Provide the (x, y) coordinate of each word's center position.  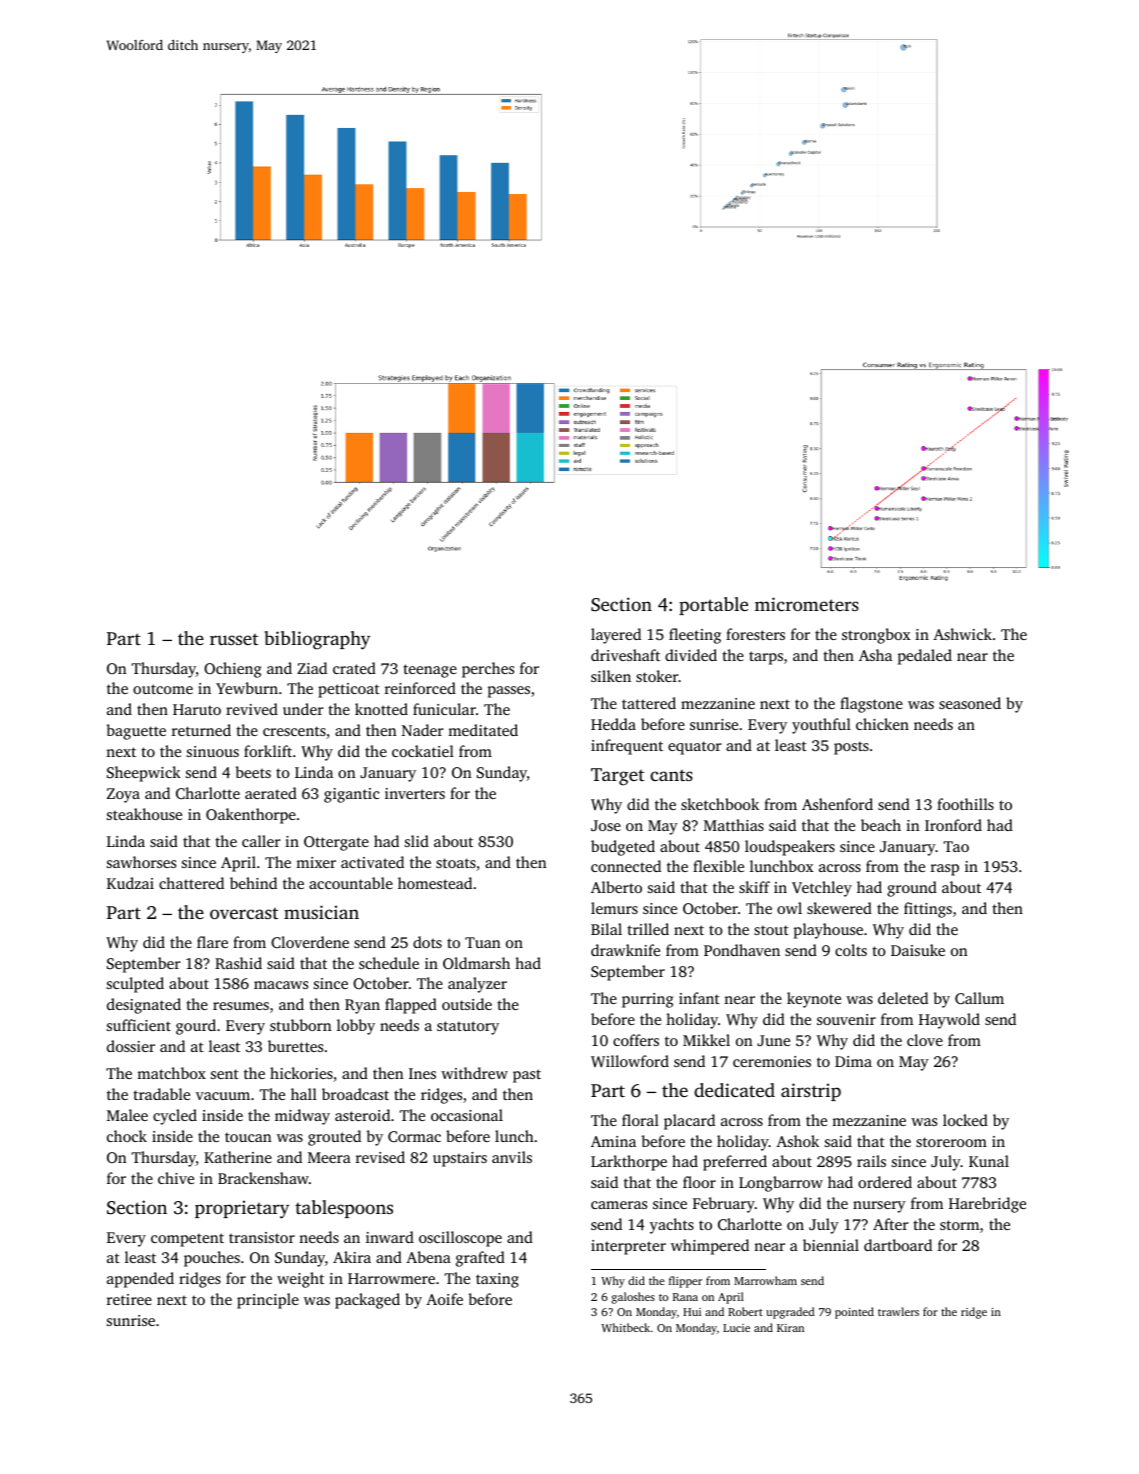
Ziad (312, 668)
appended (140, 1280)
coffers (636, 1040)
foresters (755, 634)
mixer (316, 862)
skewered (839, 908)
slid (417, 841)
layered (616, 636)
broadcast (355, 1094)
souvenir (846, 1019)
